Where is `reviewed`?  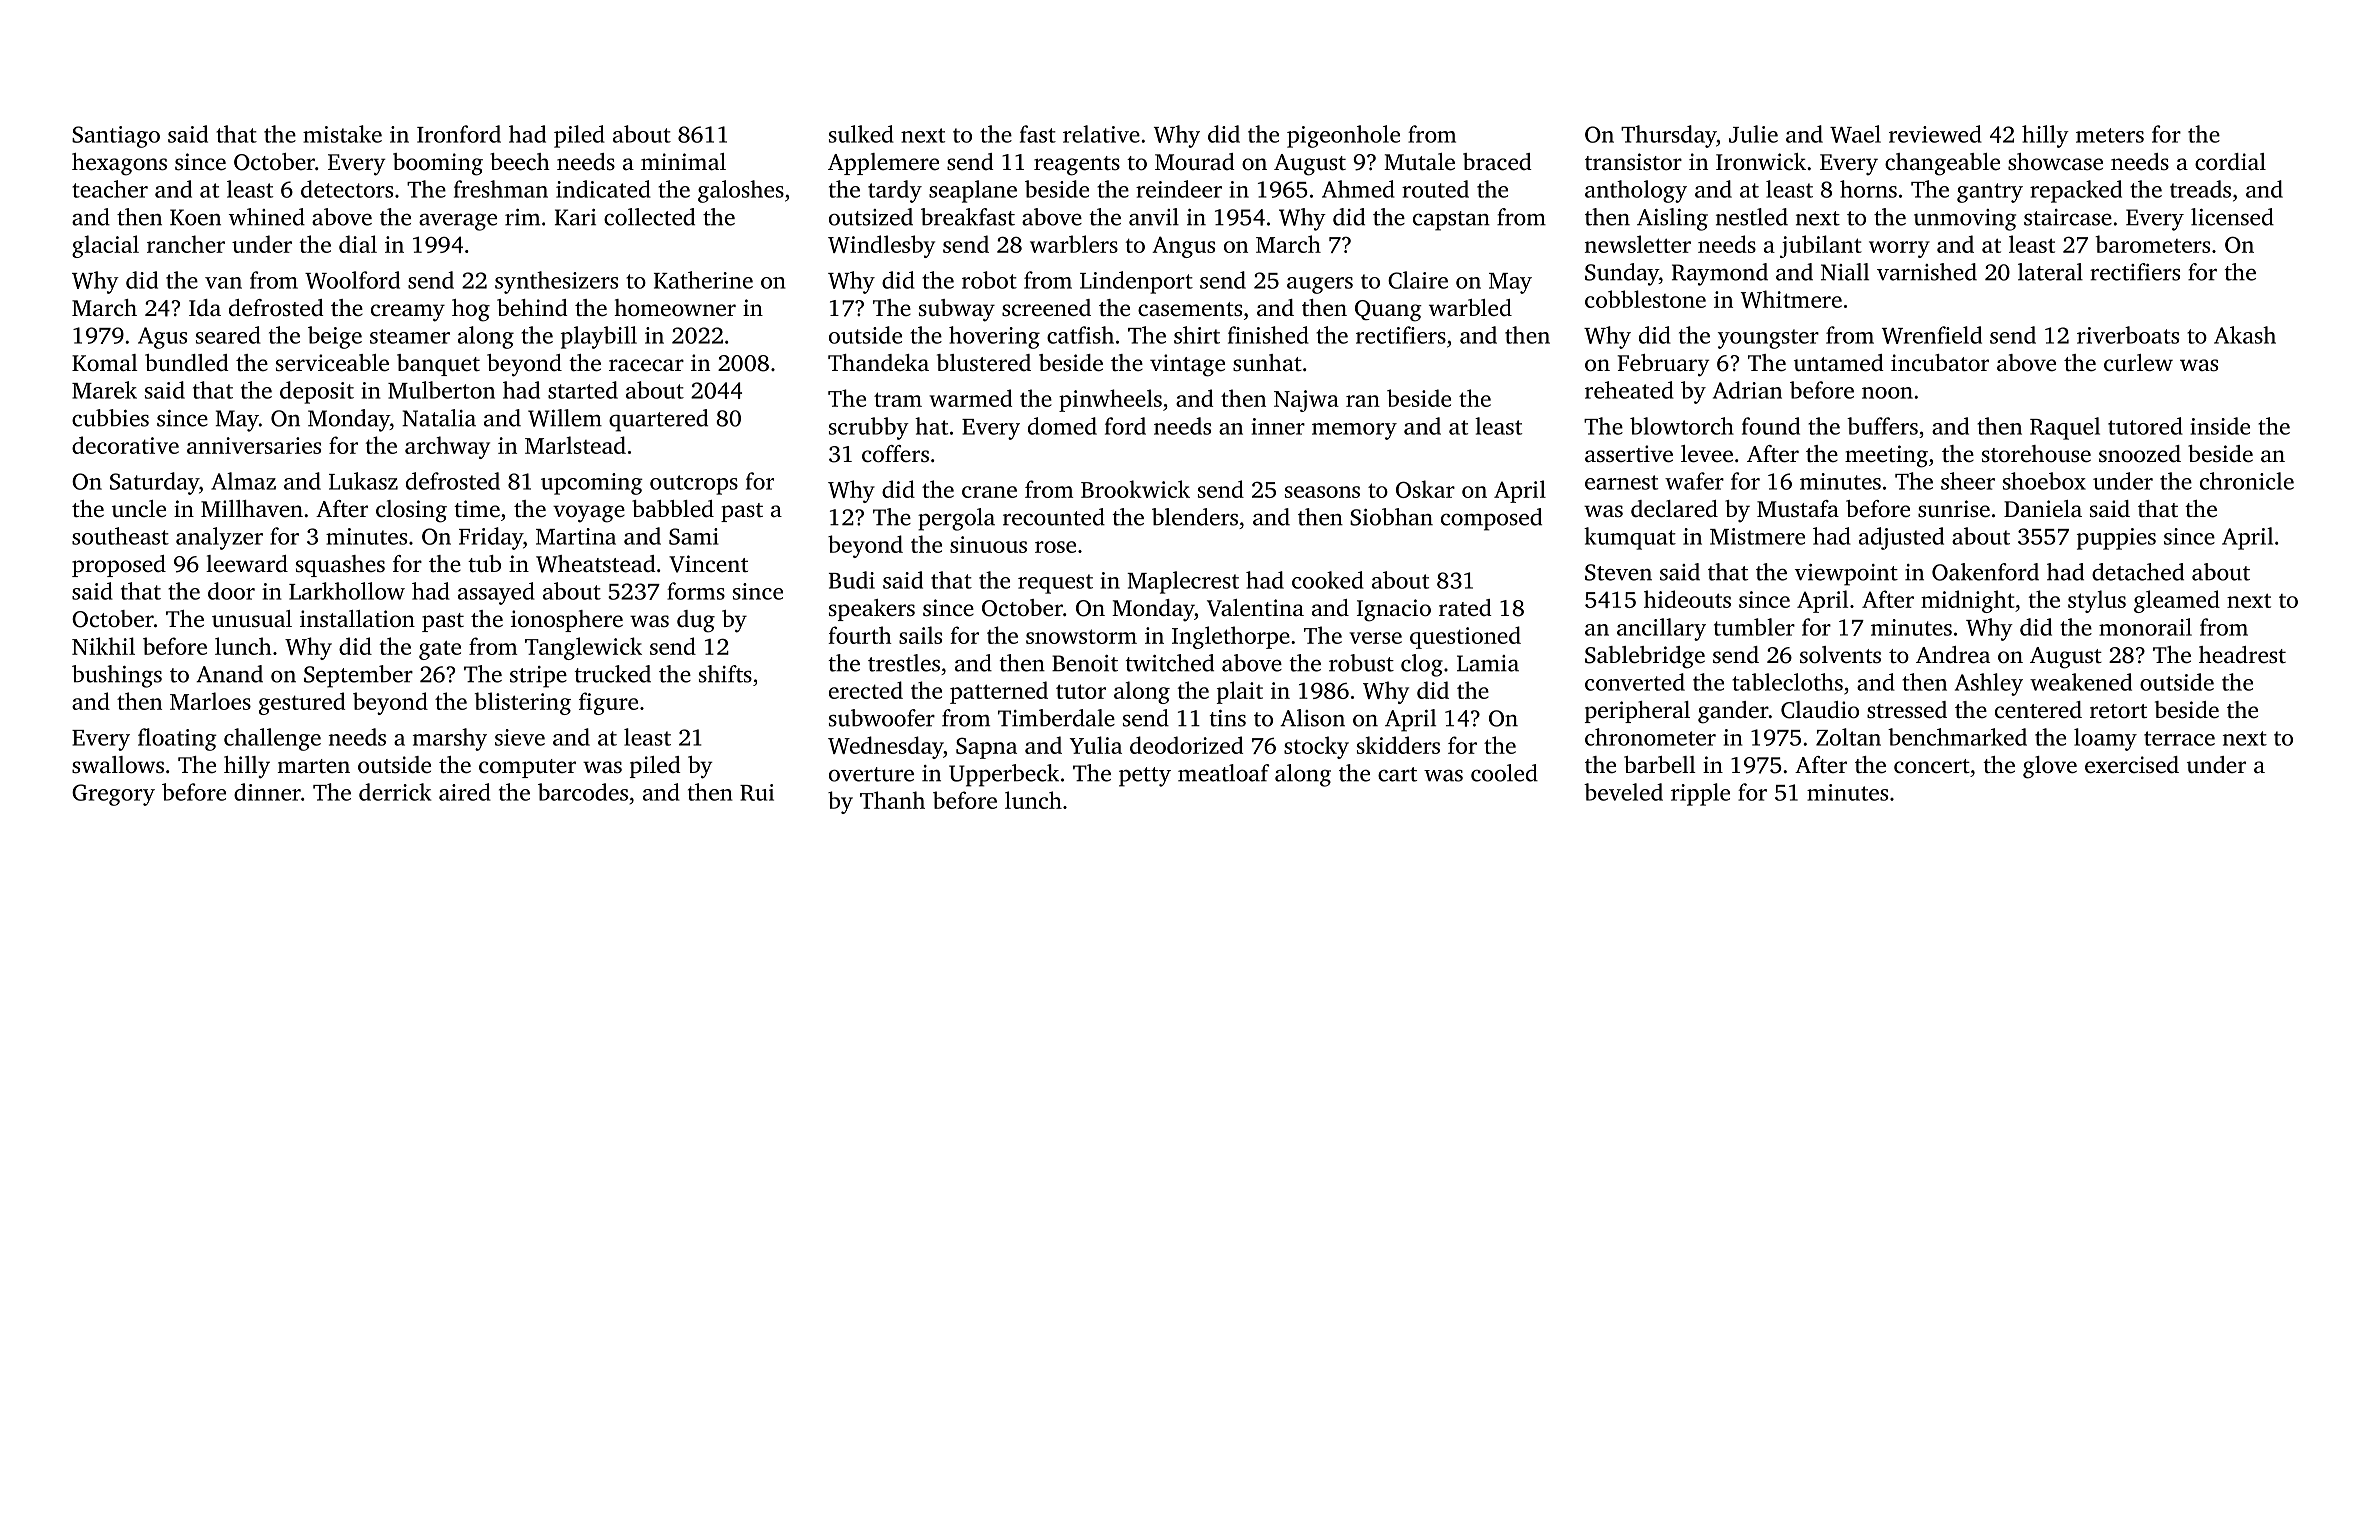 reviewed is located at coordinates (1935, 134).
